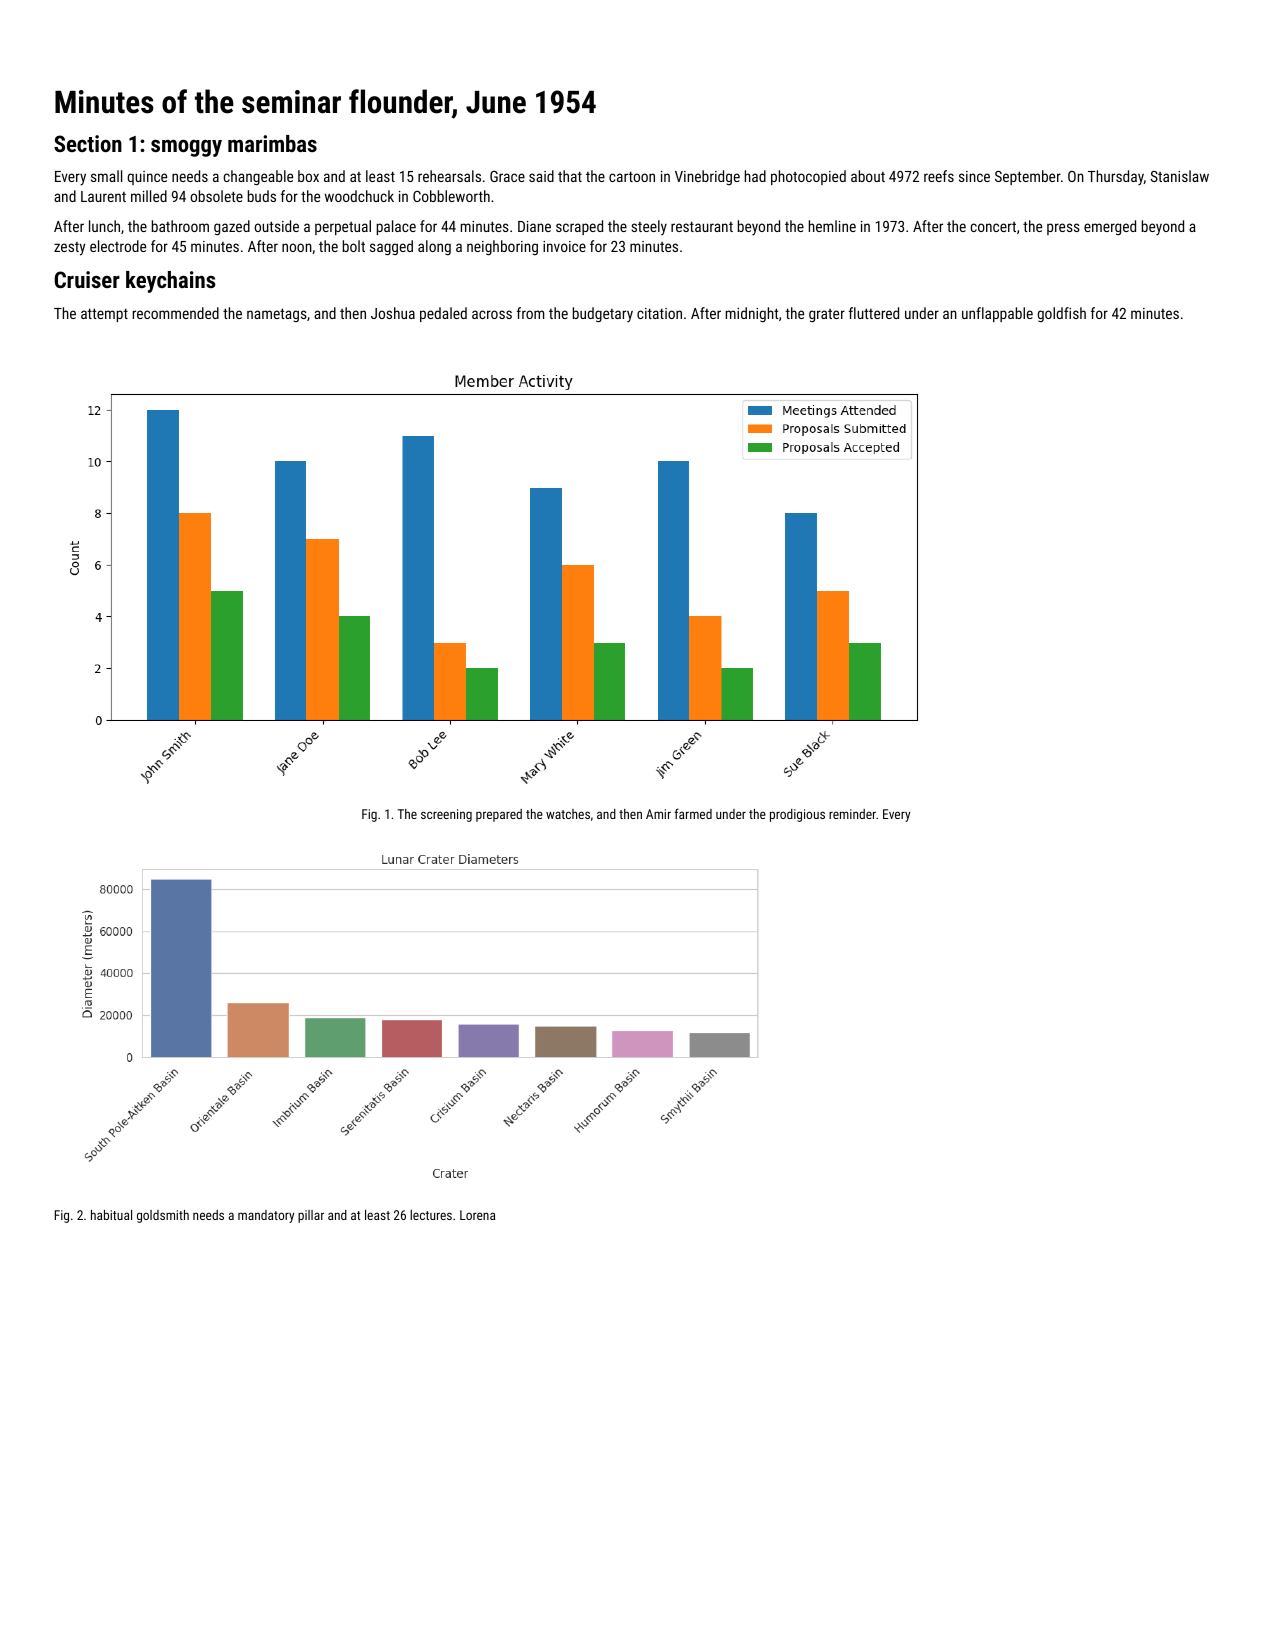  Describe the element at coordinates (827, 315) in the screenshot. I see `grater` at that location.
